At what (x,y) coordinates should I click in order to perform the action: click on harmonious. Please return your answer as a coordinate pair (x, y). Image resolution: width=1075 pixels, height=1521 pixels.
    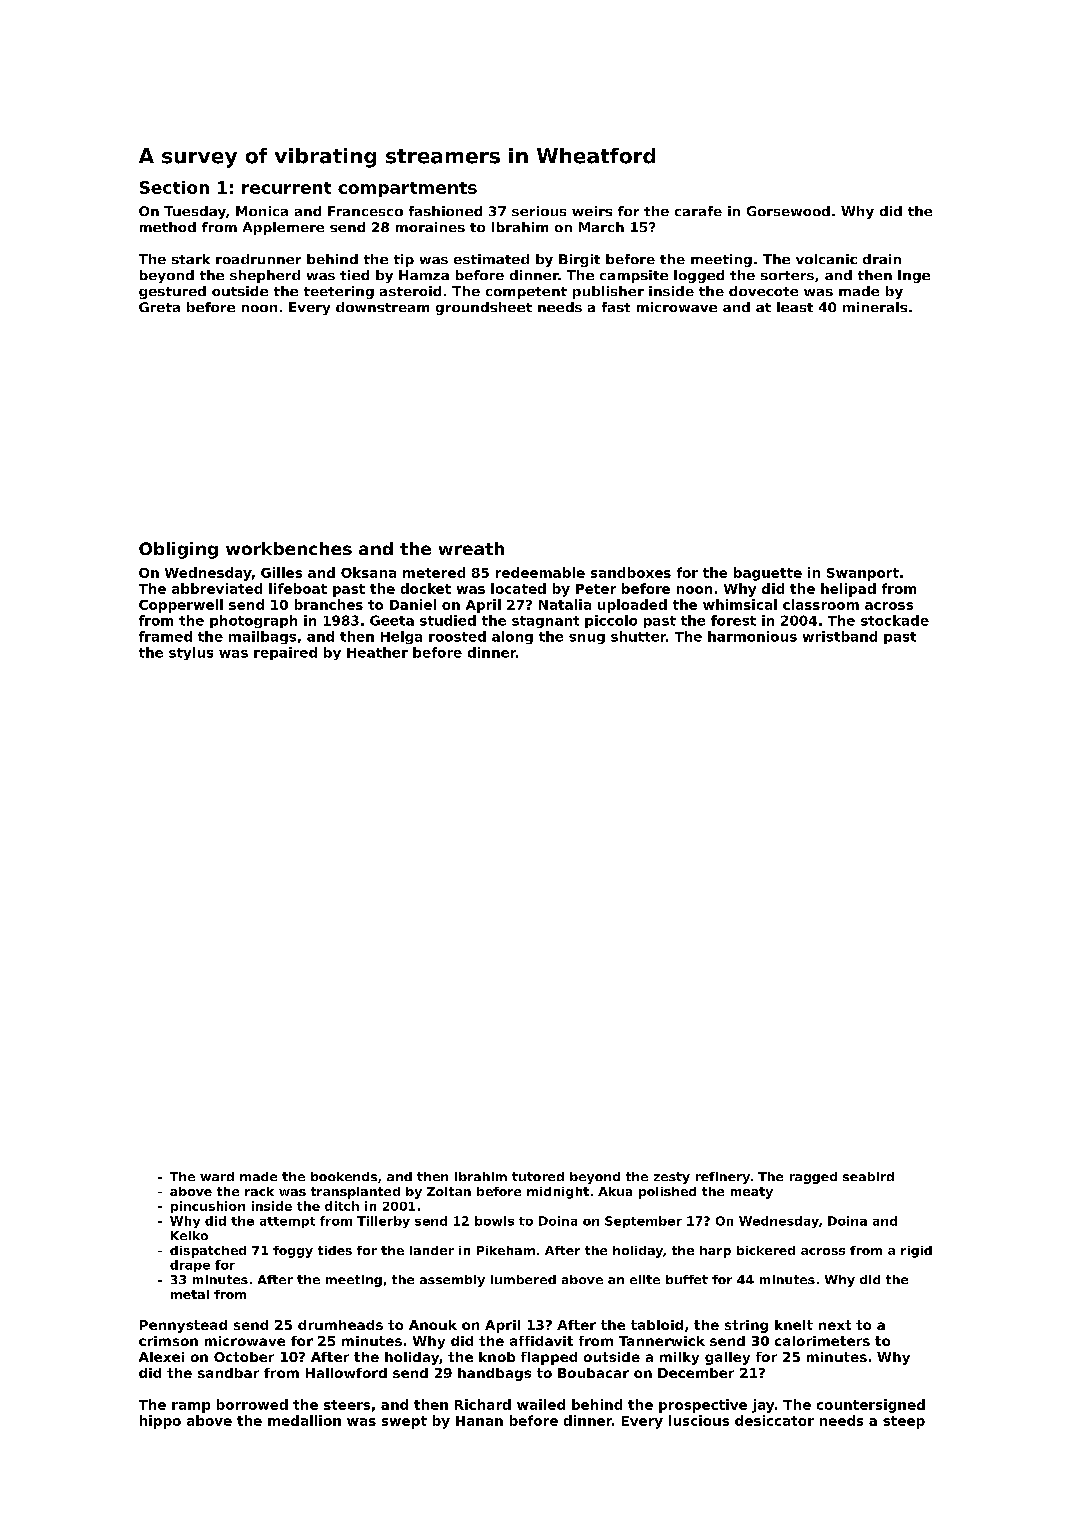
    Looking at the image, I should click on (752, 636).
